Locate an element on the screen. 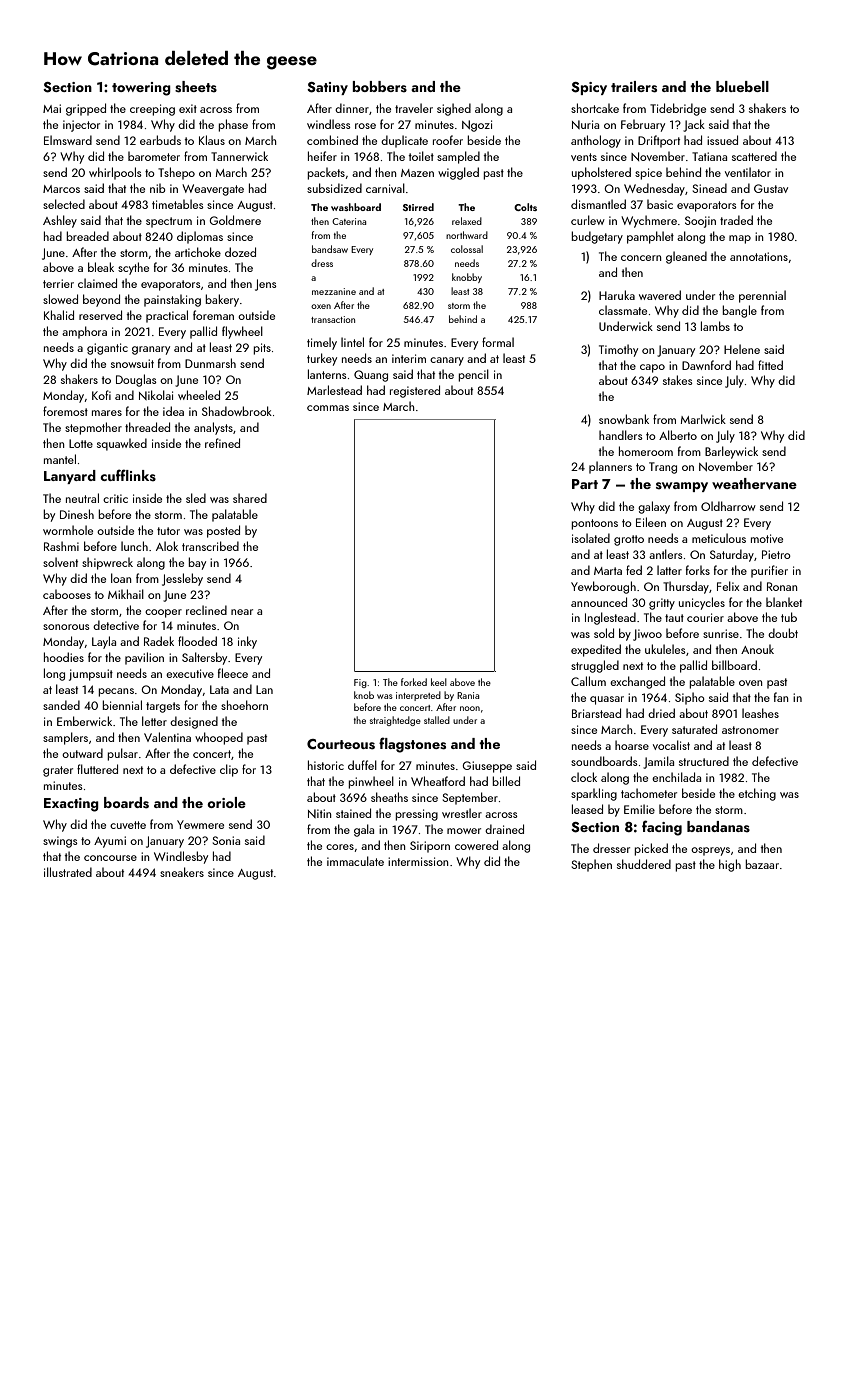 This screenshot has width=849, height=1400. sonorous is located at coordinates (66, 627).
